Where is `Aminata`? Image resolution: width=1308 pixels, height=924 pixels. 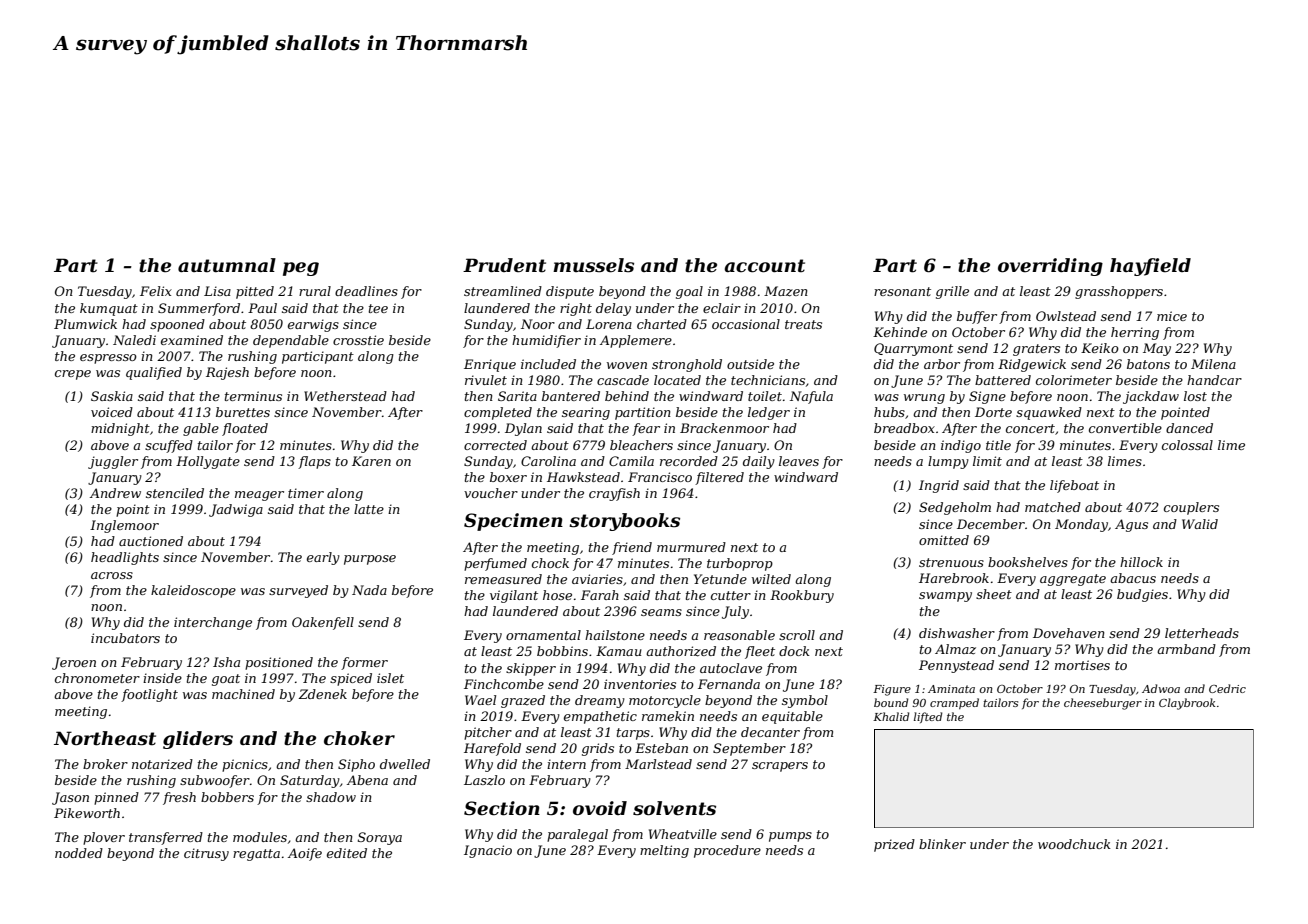
Aminata is located at coordinates (951, 689).
